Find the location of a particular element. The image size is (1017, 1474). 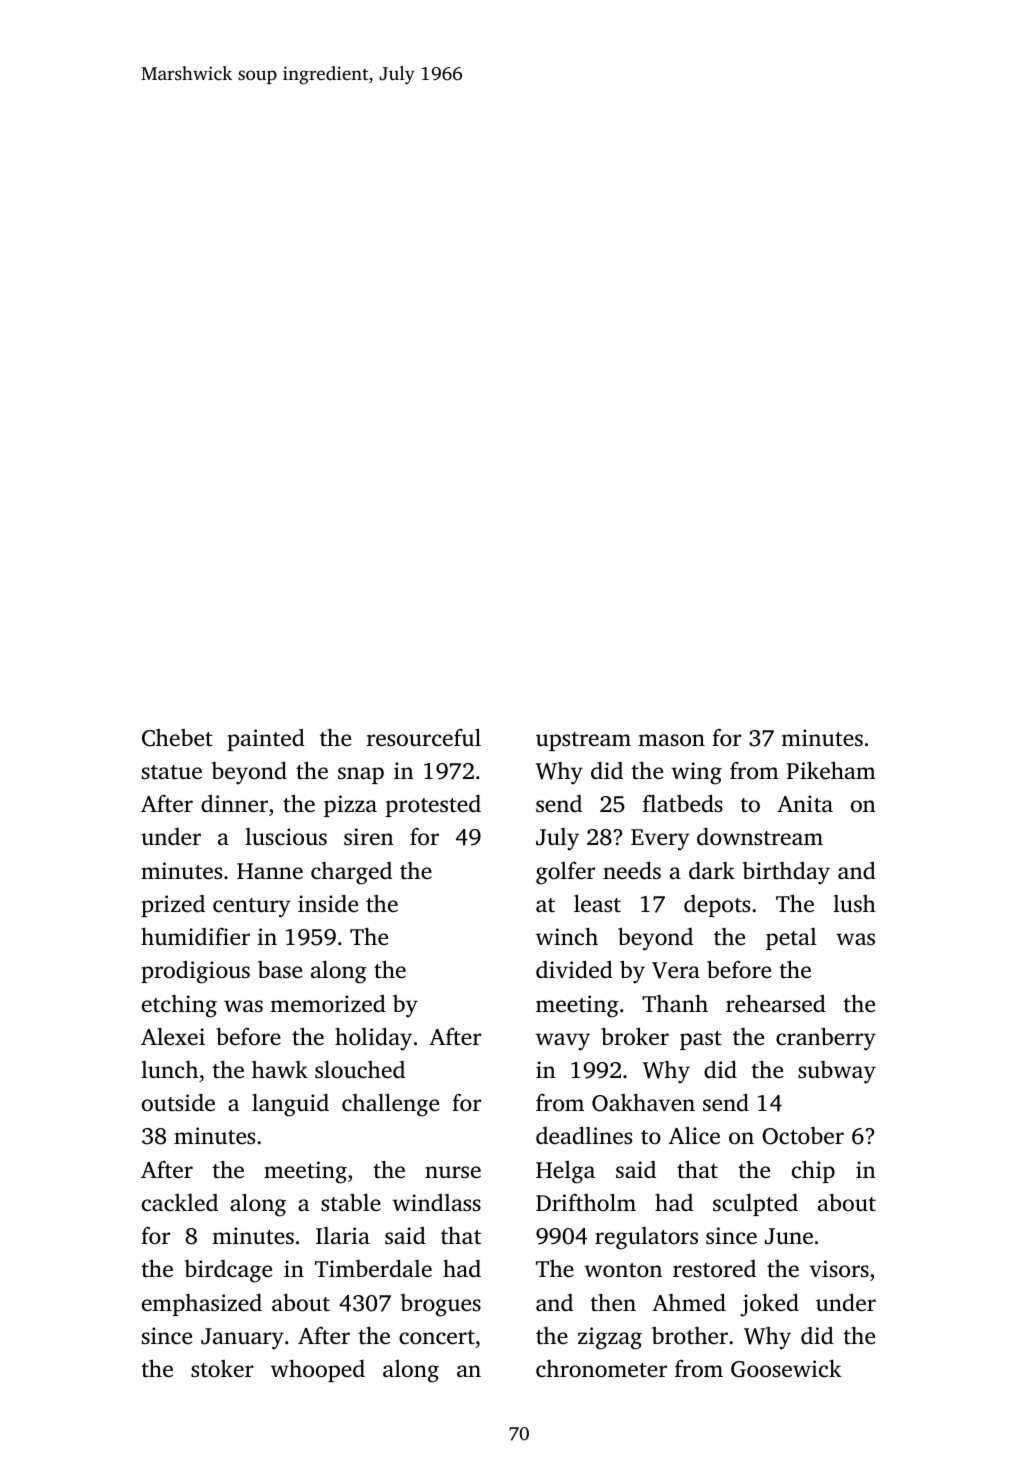

base is located at coordinates (280, 970).
